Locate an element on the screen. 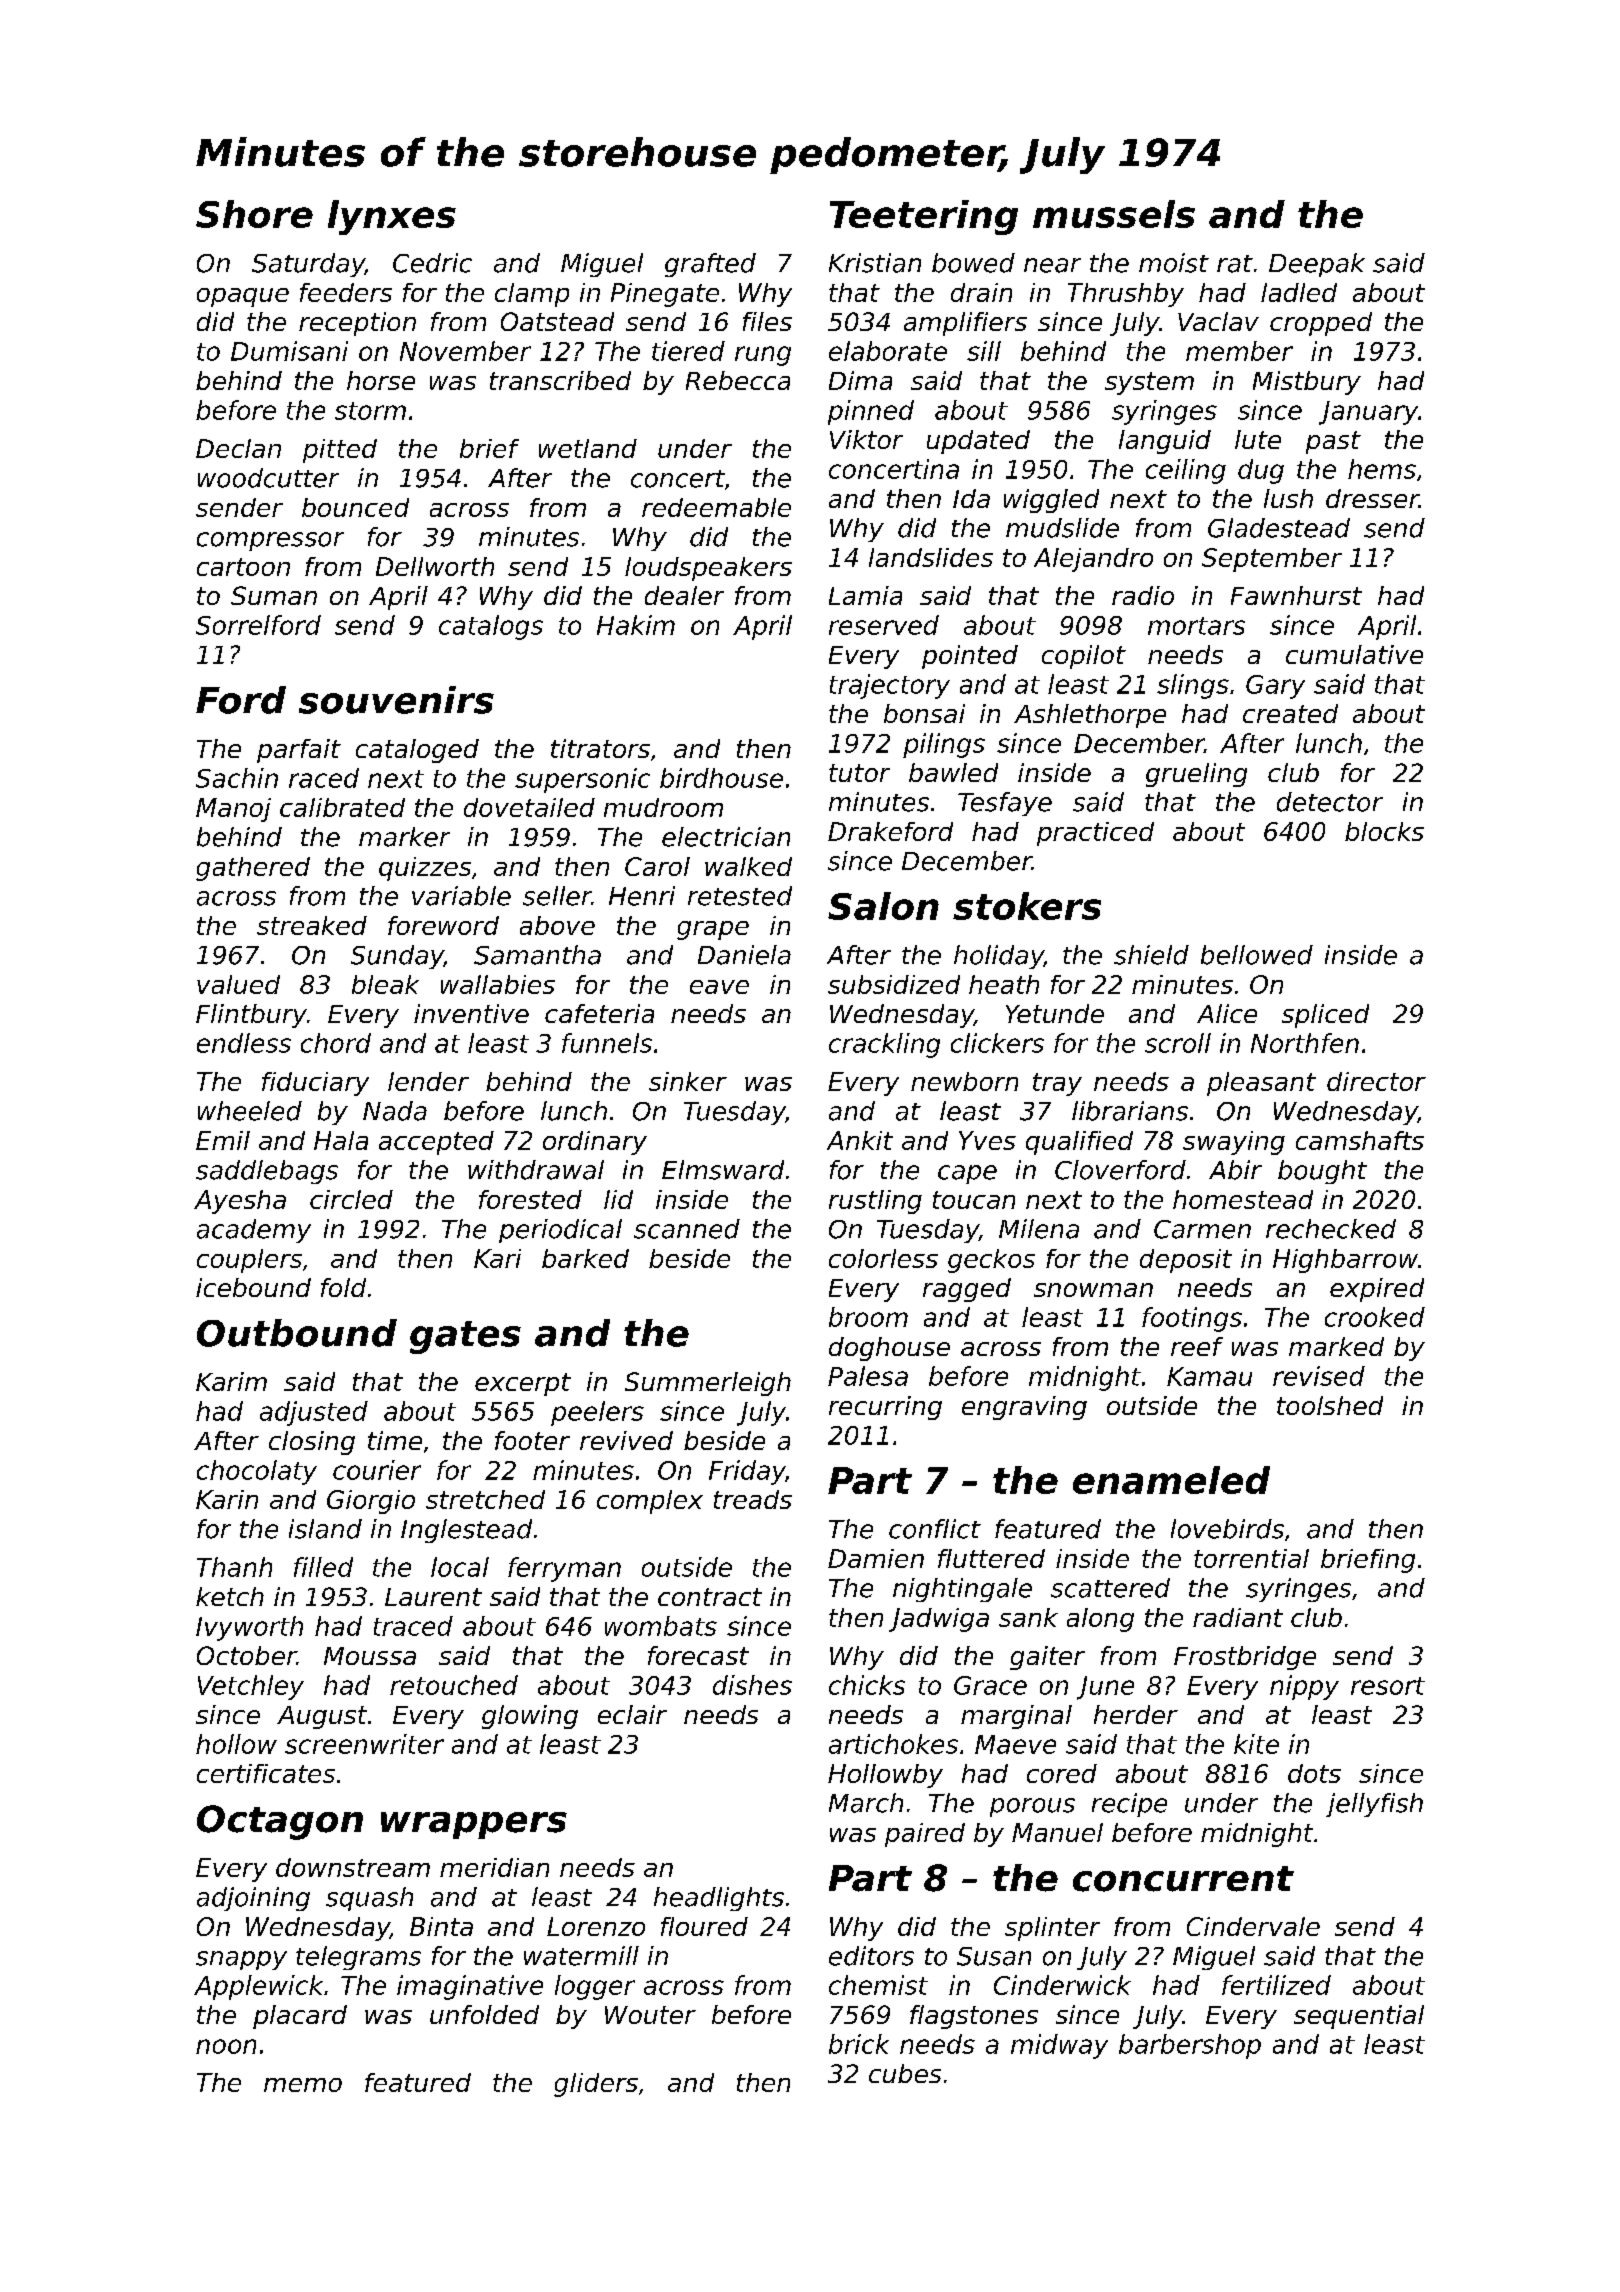  Shore is located at coordinates (254, 214).
